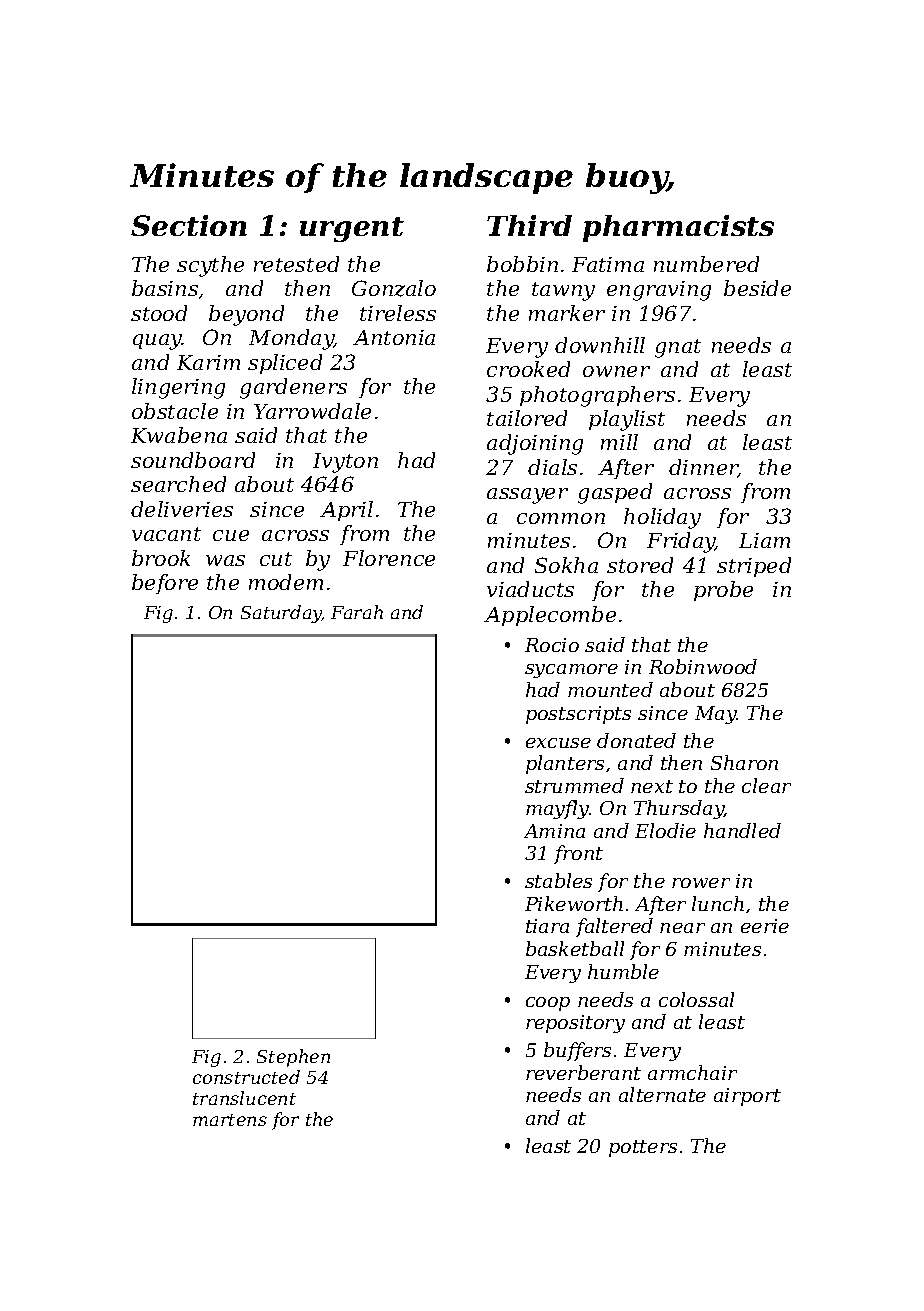 Image resolution: width=924 pixels, height=1311 pixels. I want to click on Ivyton, so click(345, 463).
